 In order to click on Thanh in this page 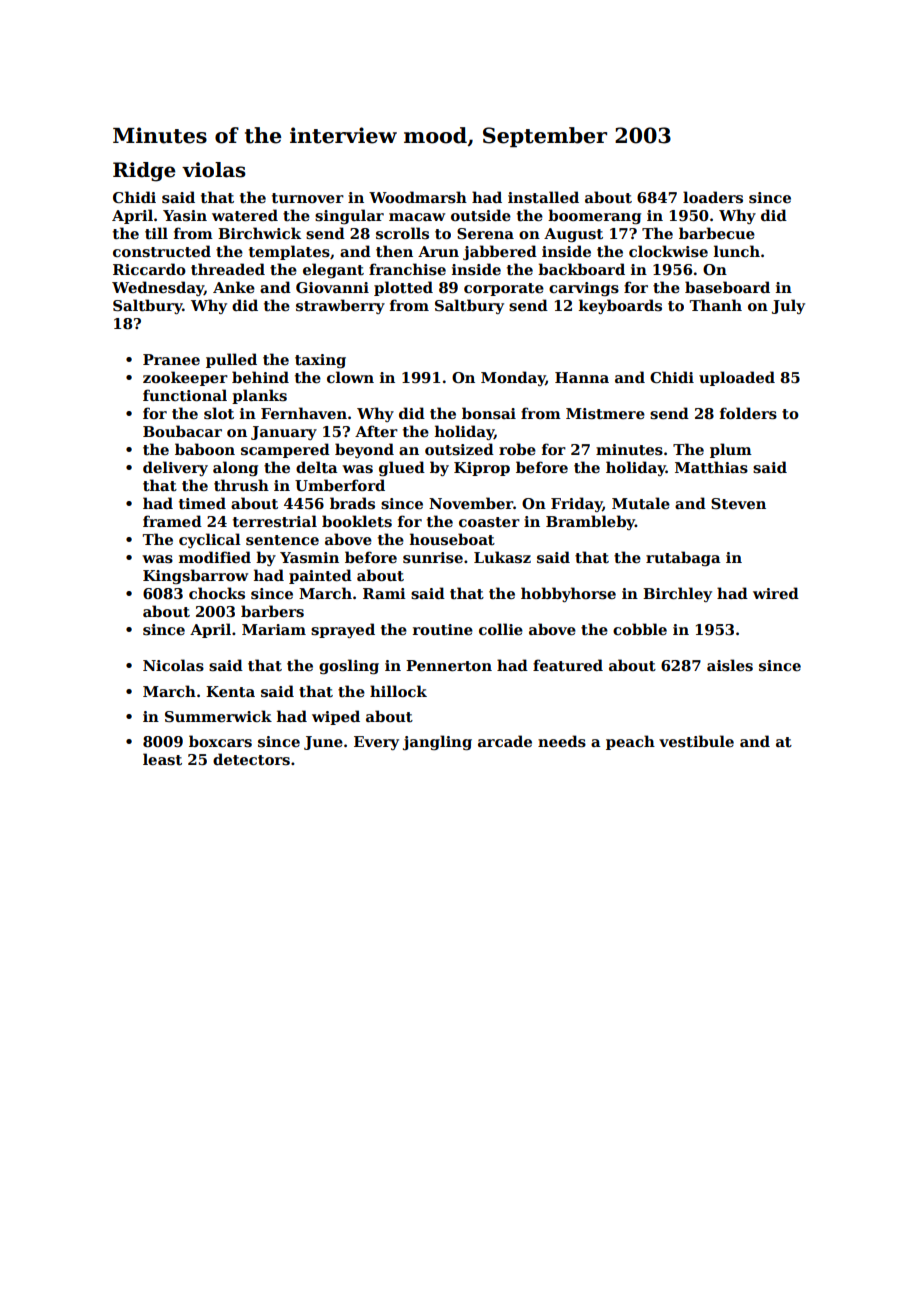, I will do `click(715, 305)`.
